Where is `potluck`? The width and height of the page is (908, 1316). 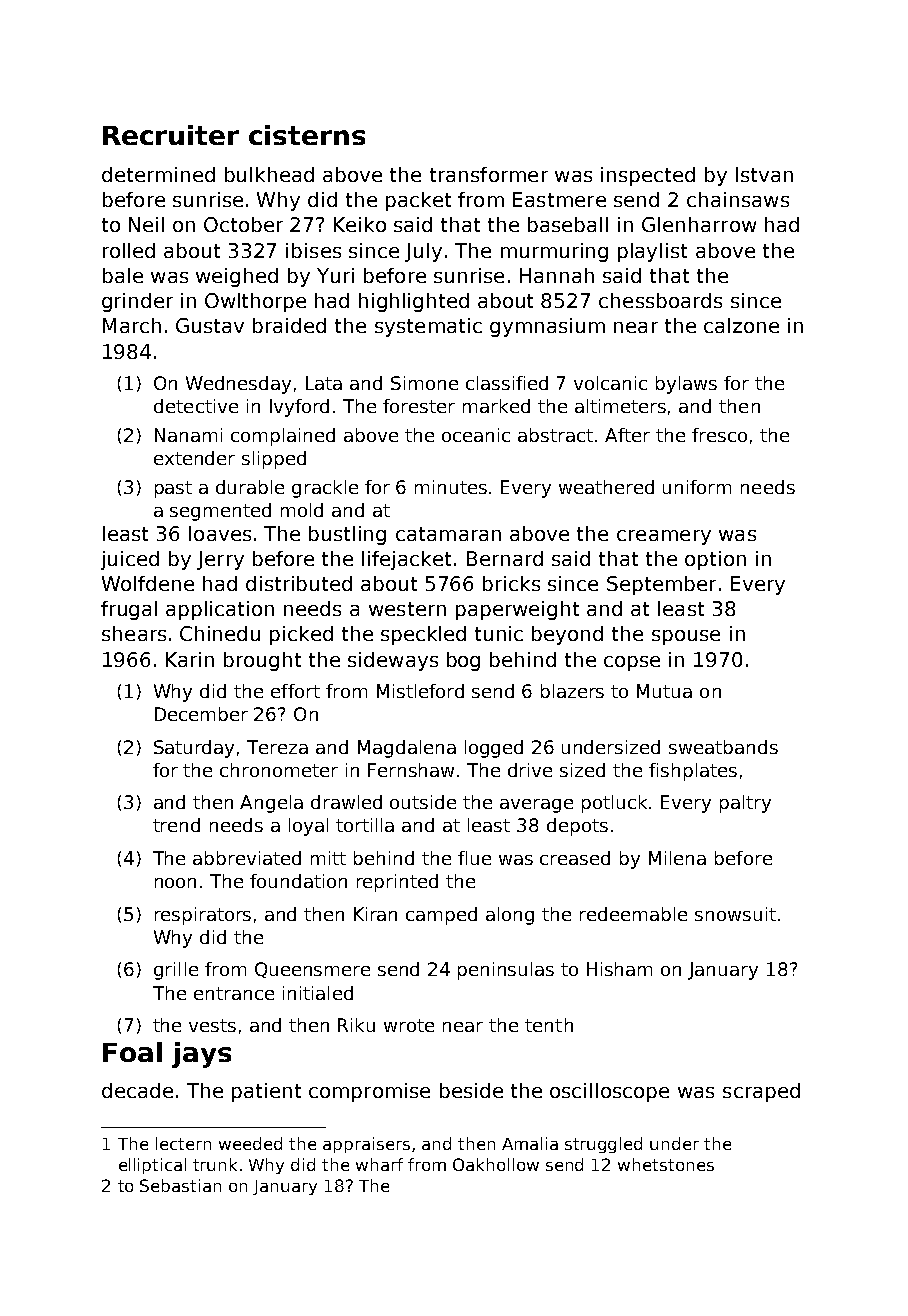
potluck is located at coordinates (614, 804).
